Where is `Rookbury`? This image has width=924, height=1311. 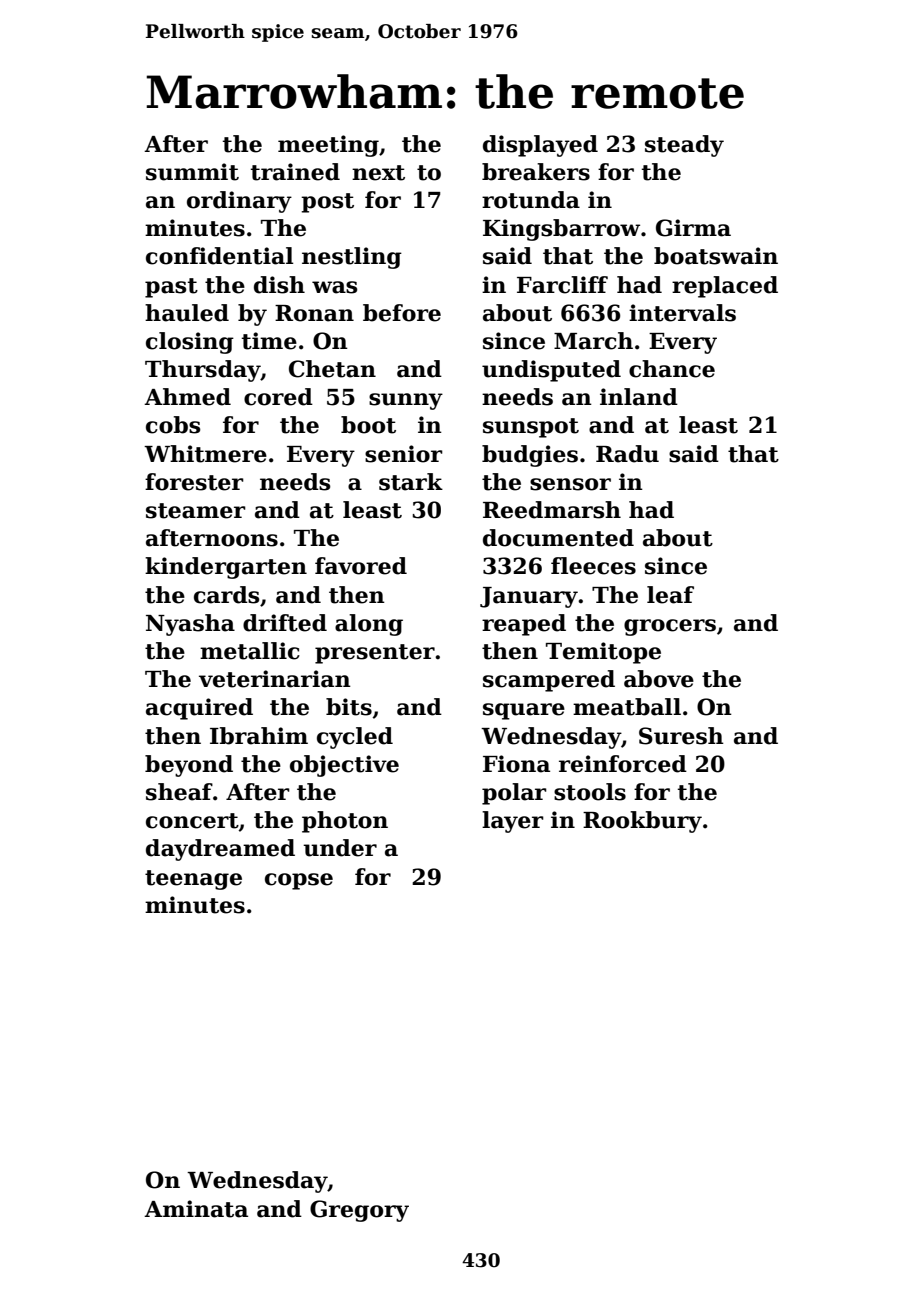
Rookbury is located at coordinates (642, 822).
